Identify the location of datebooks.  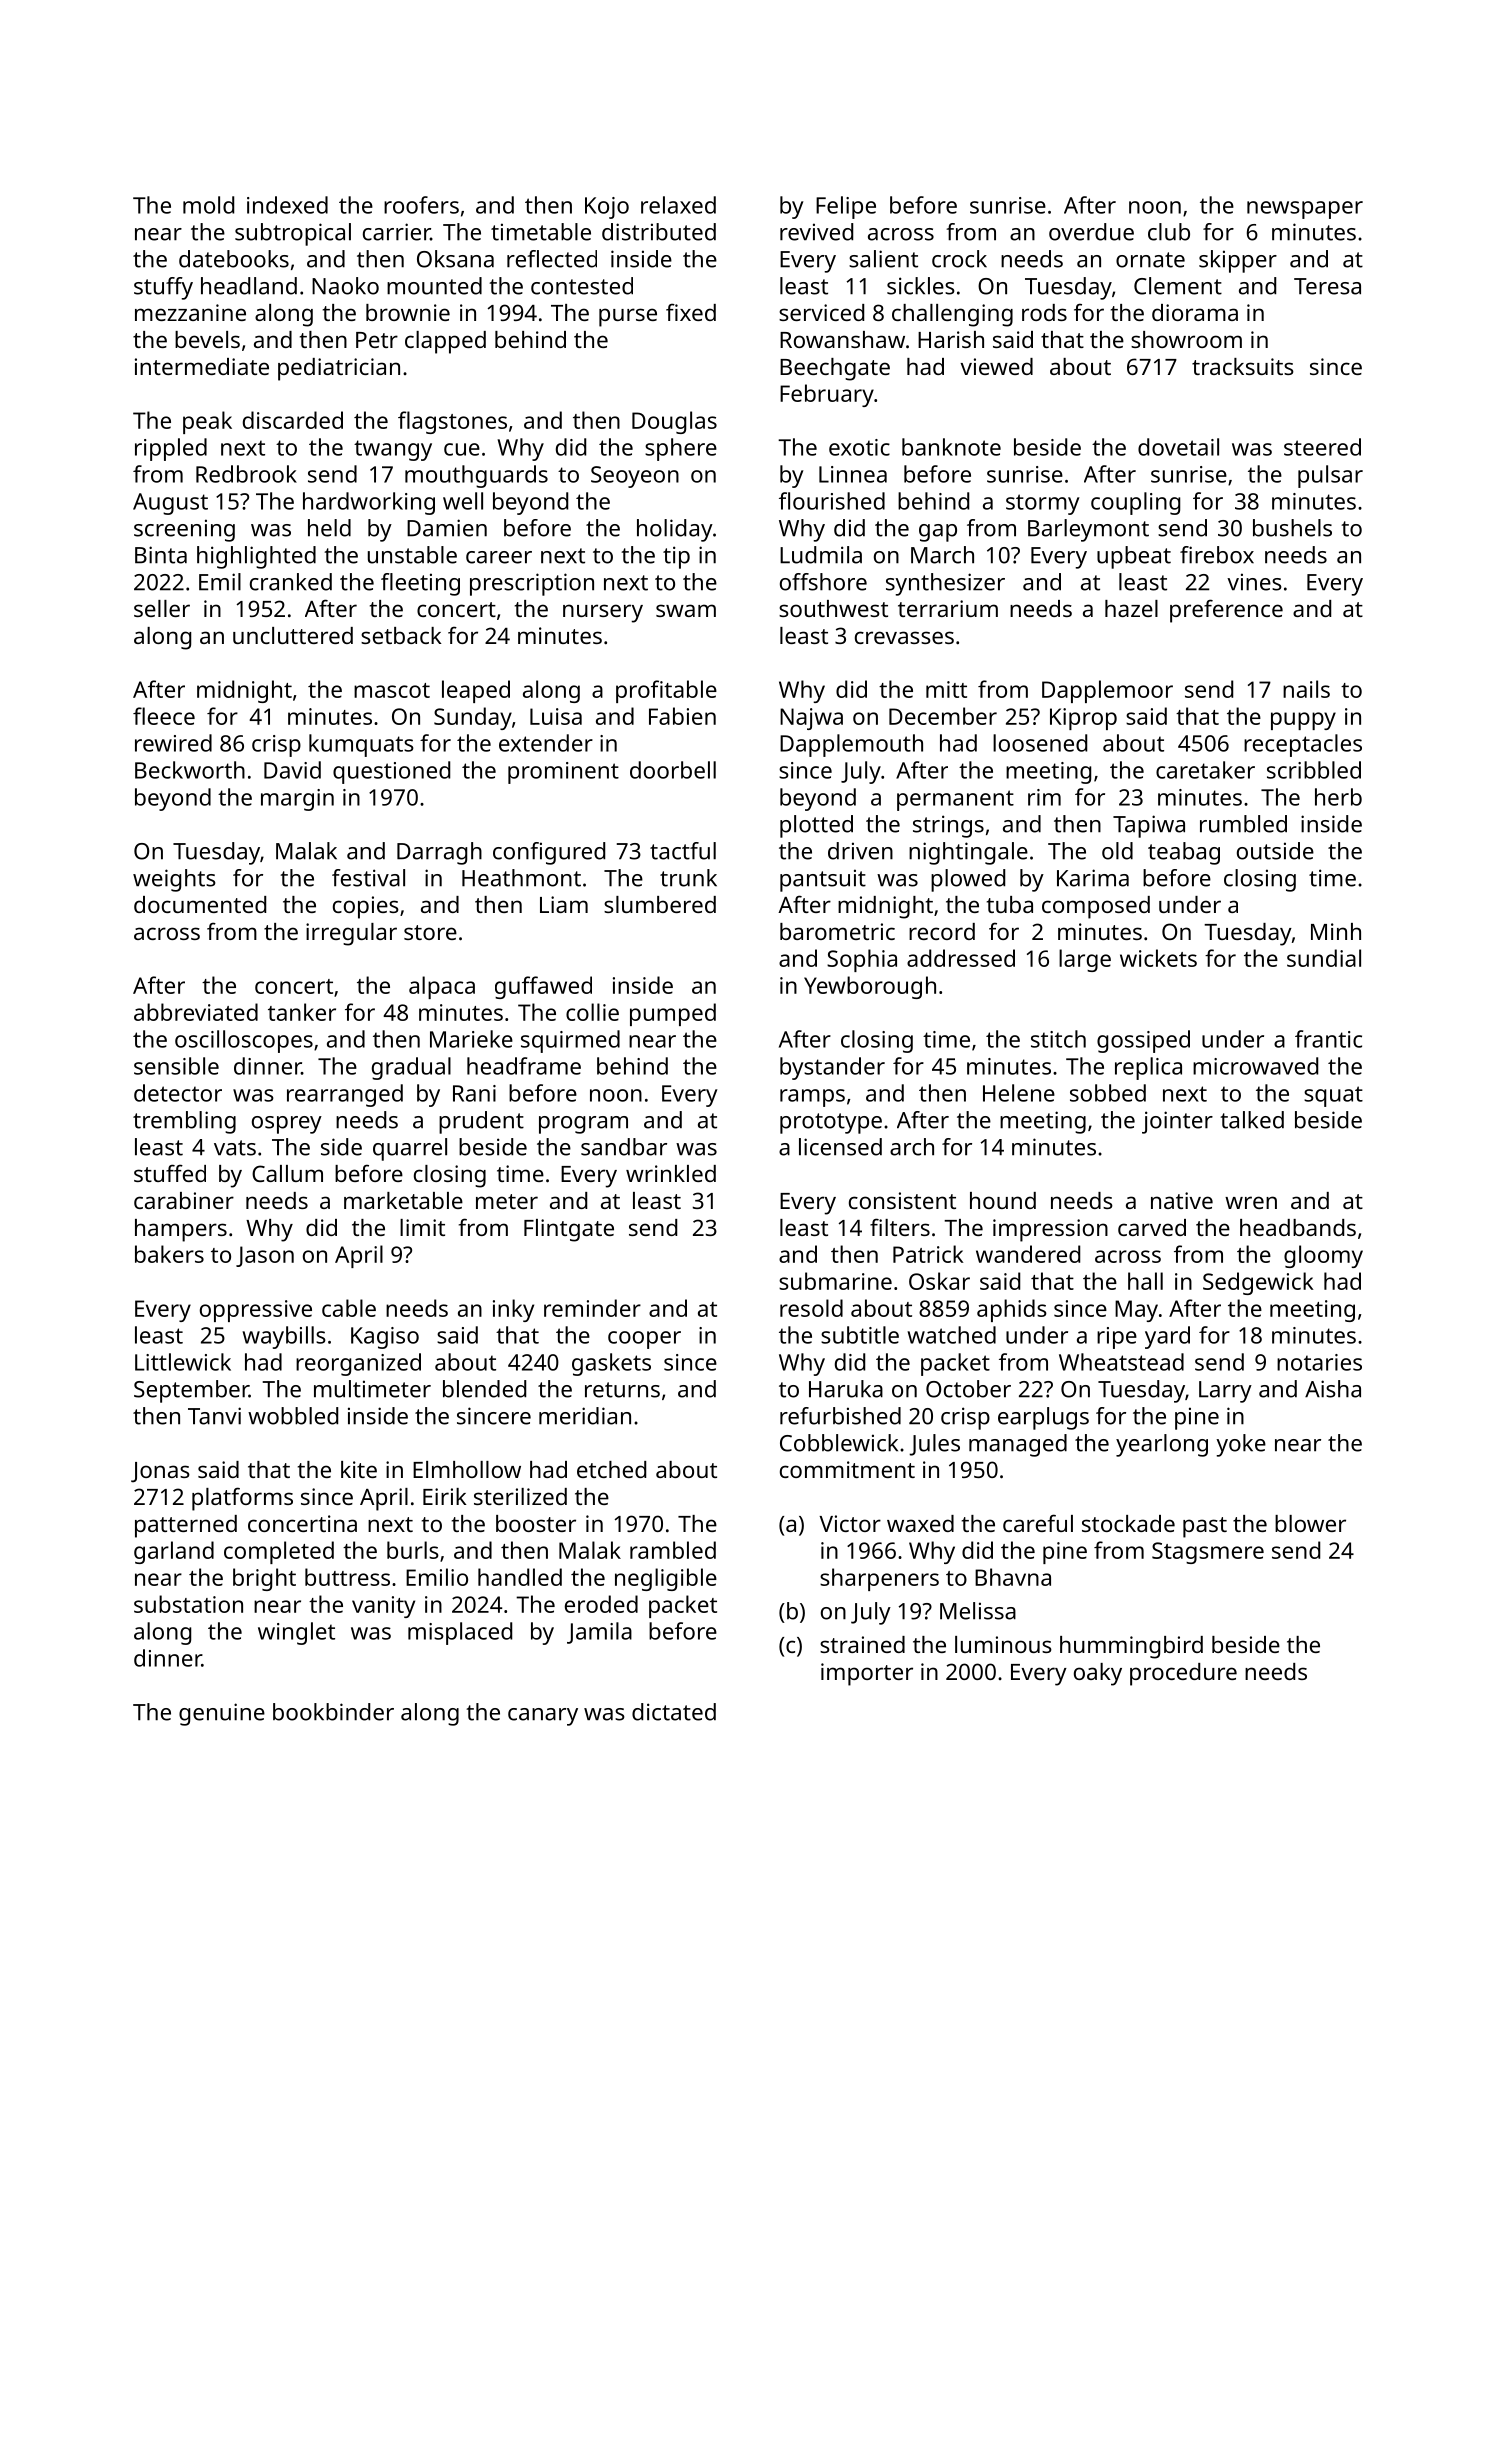
(234, 259).
